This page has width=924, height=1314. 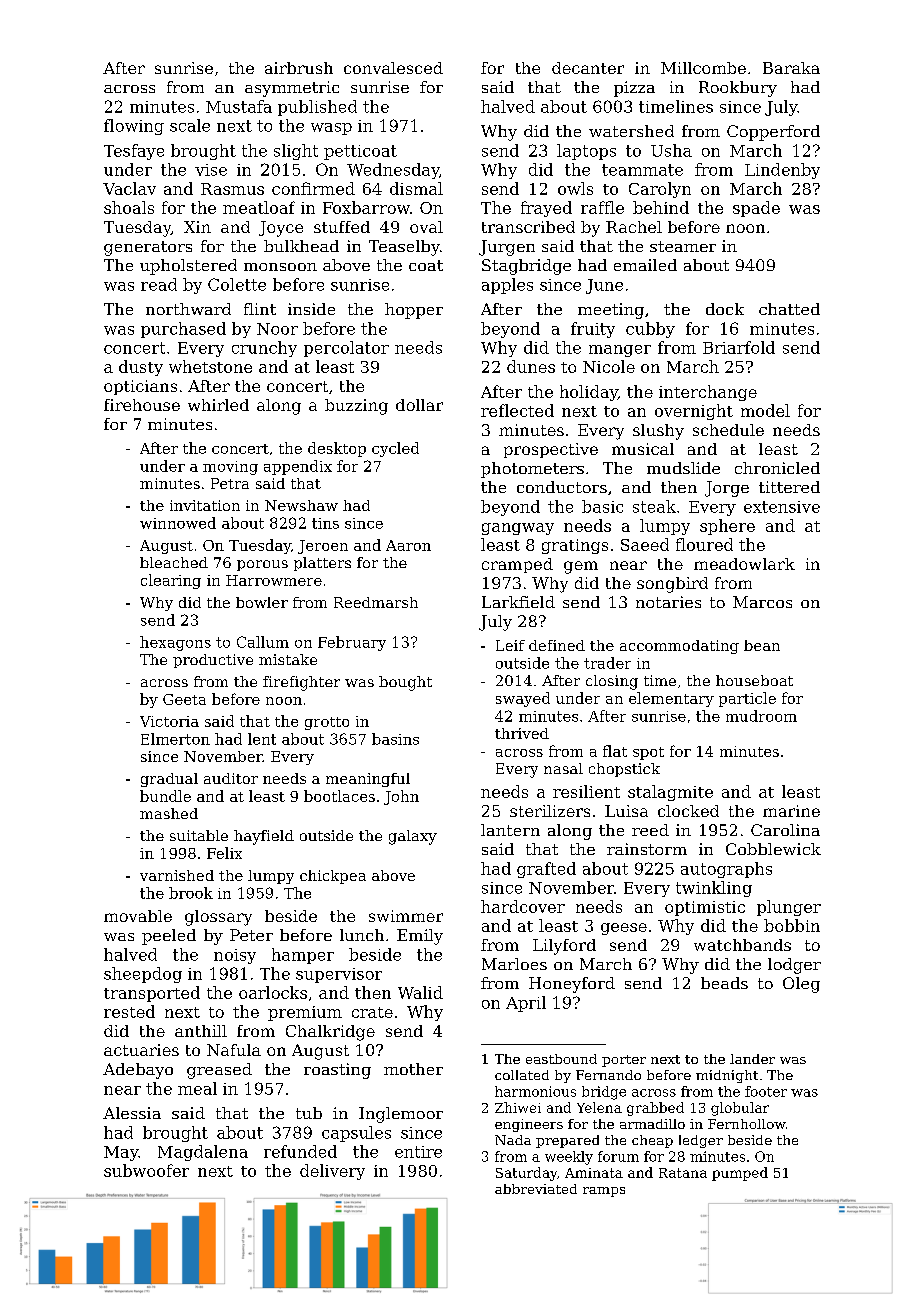 I want to click on marine, so click(x=791, y=811).
